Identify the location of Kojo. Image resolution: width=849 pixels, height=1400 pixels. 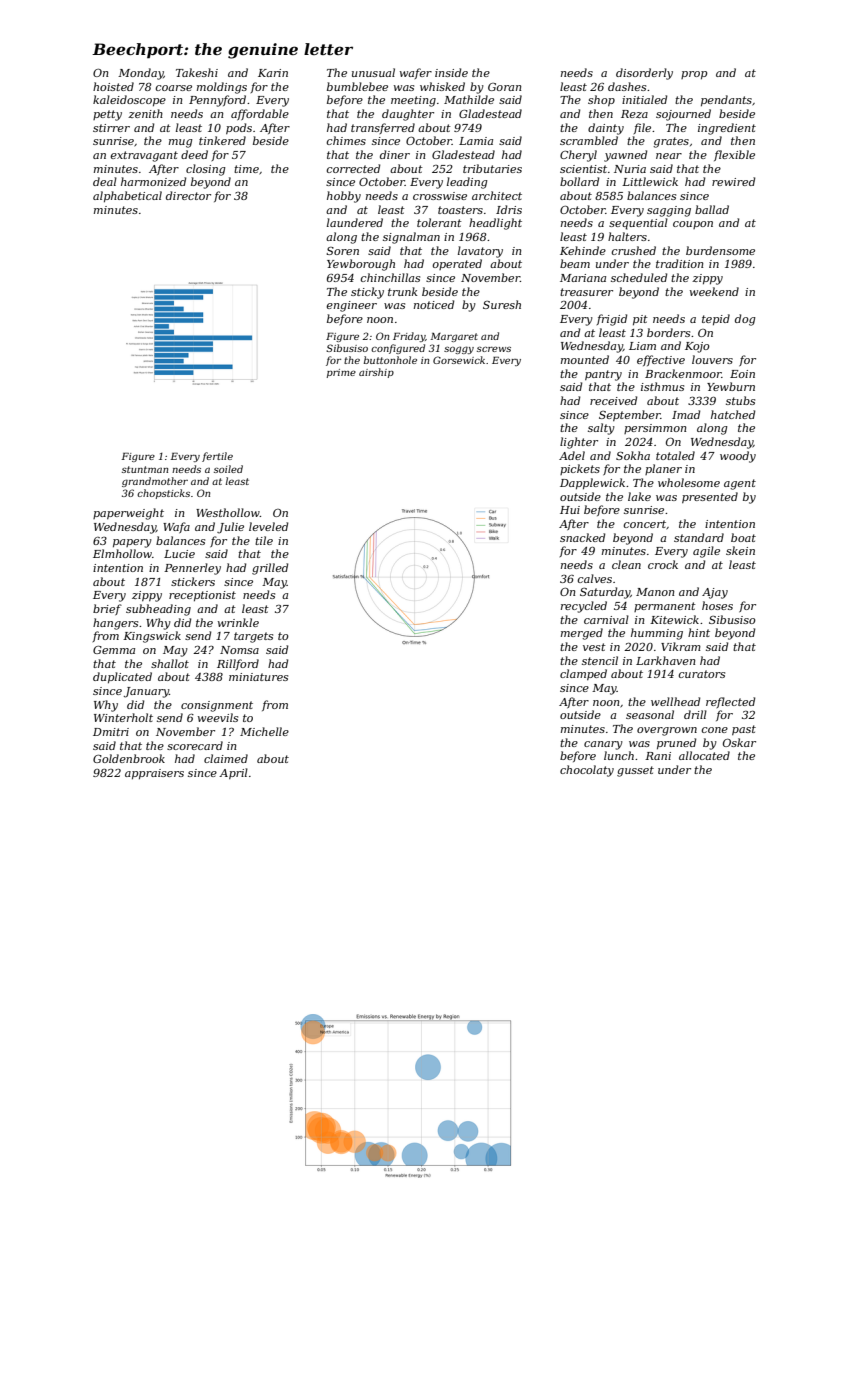
(697, 347).
